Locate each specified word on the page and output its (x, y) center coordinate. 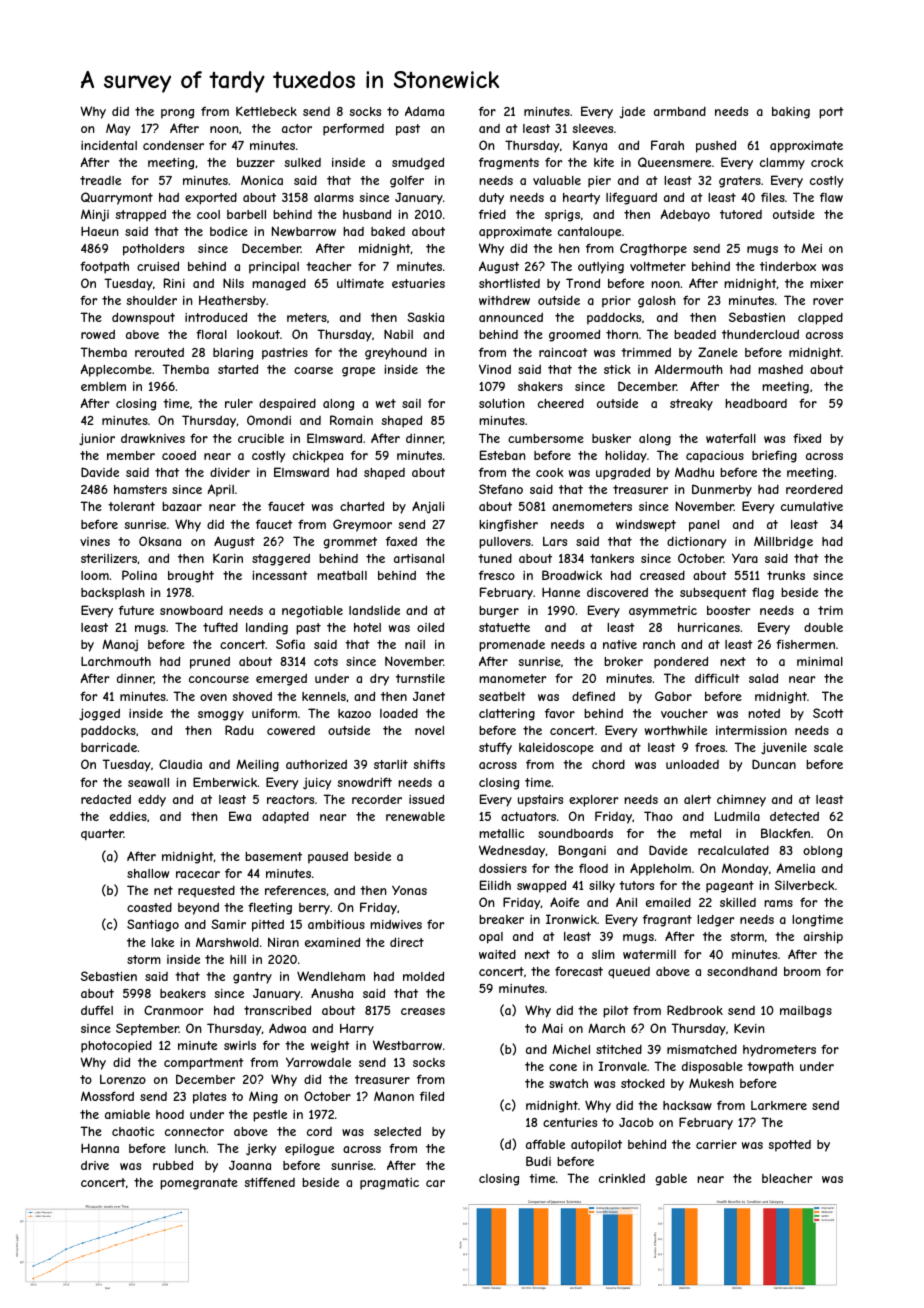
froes (710, 747)
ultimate (360, 283)
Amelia (795, 868)
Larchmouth (116, 661)
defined (593, 696)
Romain (351, 420)
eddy (152, 801)
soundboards (575, 833)
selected (397, 1131)
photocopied (116, 1047)
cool (208, 214)
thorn (622, 334)
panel (704, 526)
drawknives (153, 438)
